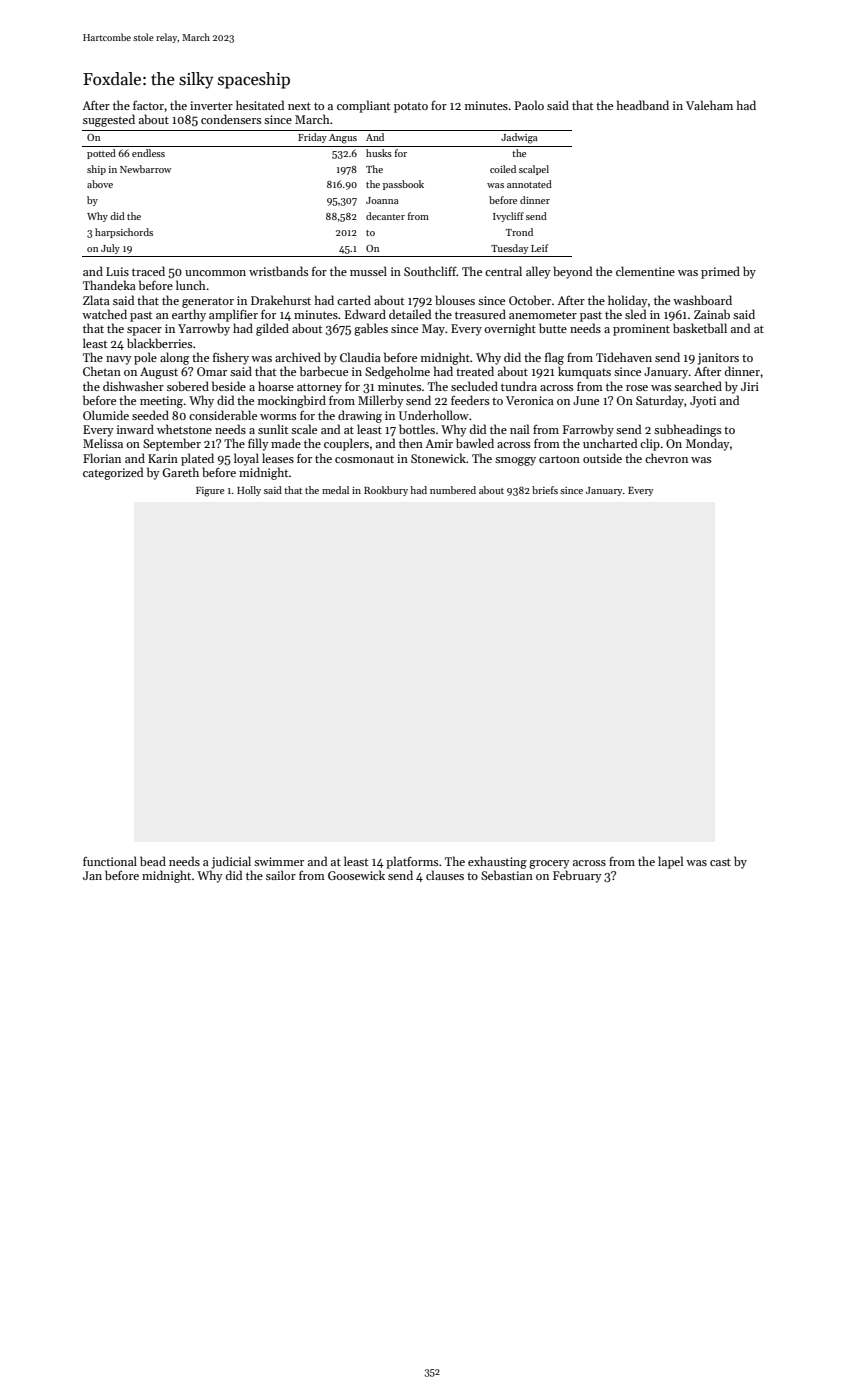  What do you see at coordinates (110, 861) in the screenshot?
I see `functional` at bounding box center [110, 861].
